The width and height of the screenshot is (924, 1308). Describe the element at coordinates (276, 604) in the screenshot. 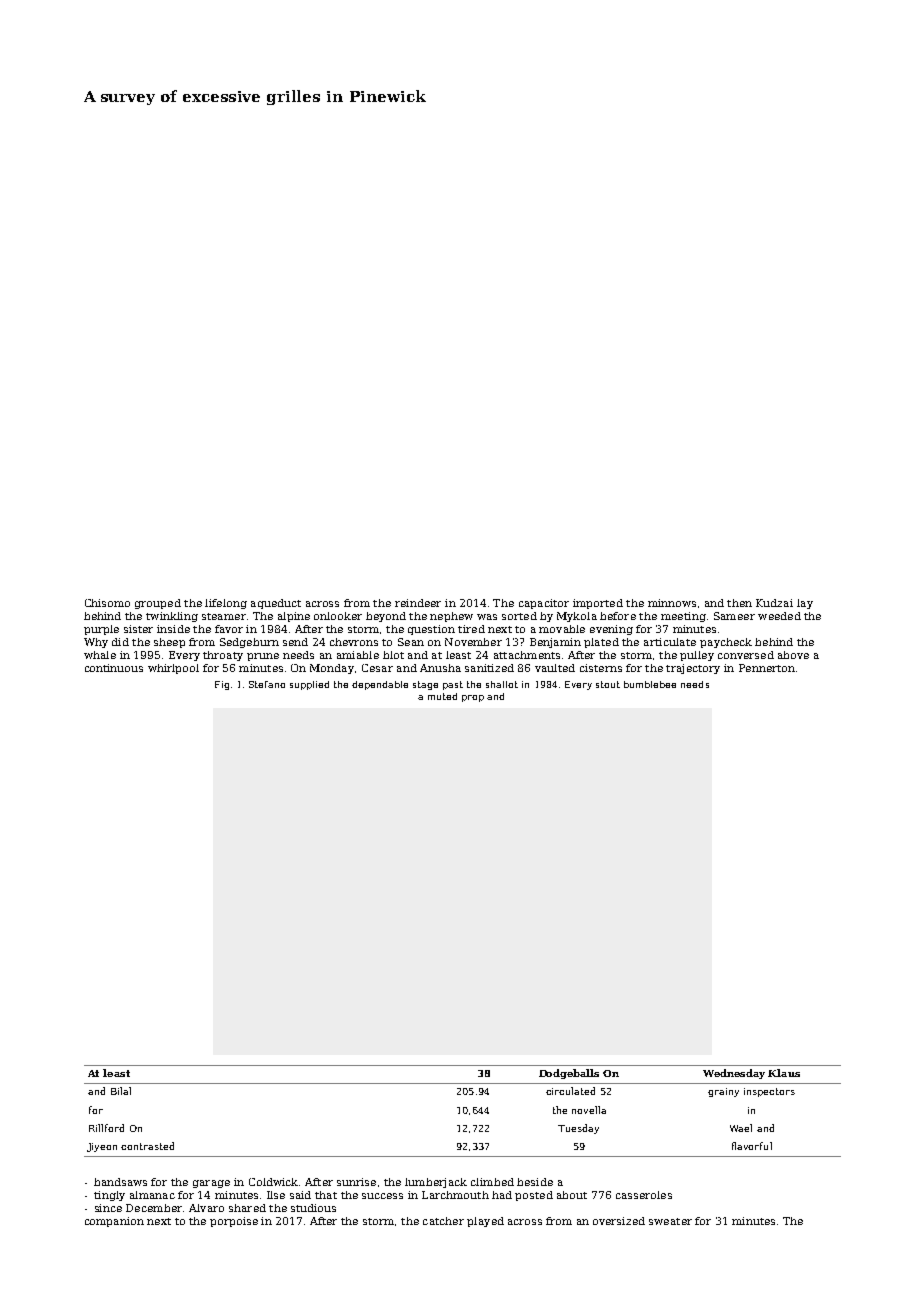

I see `aqueduct` at that location.
